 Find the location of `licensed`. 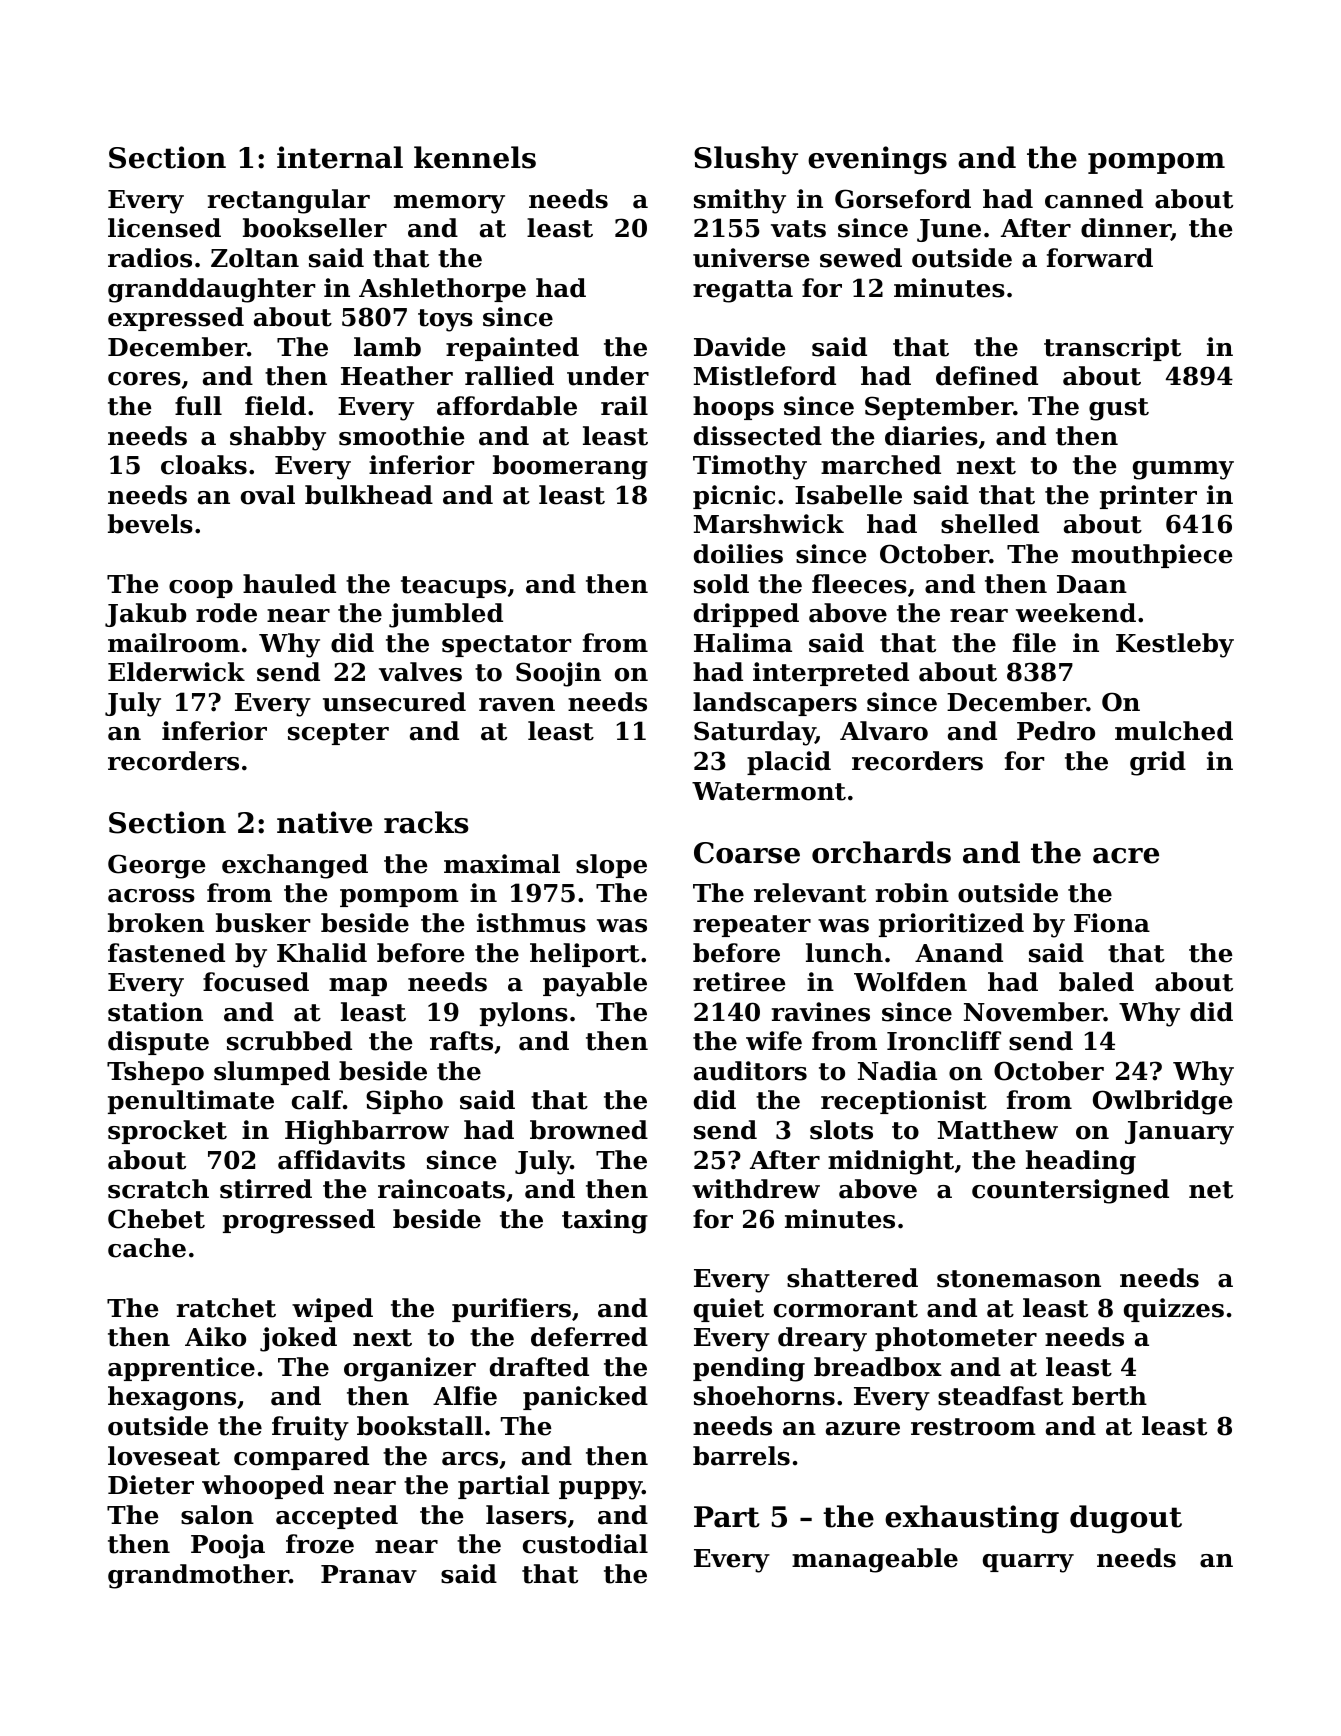

licensed is located at coordinates (164, 228).
